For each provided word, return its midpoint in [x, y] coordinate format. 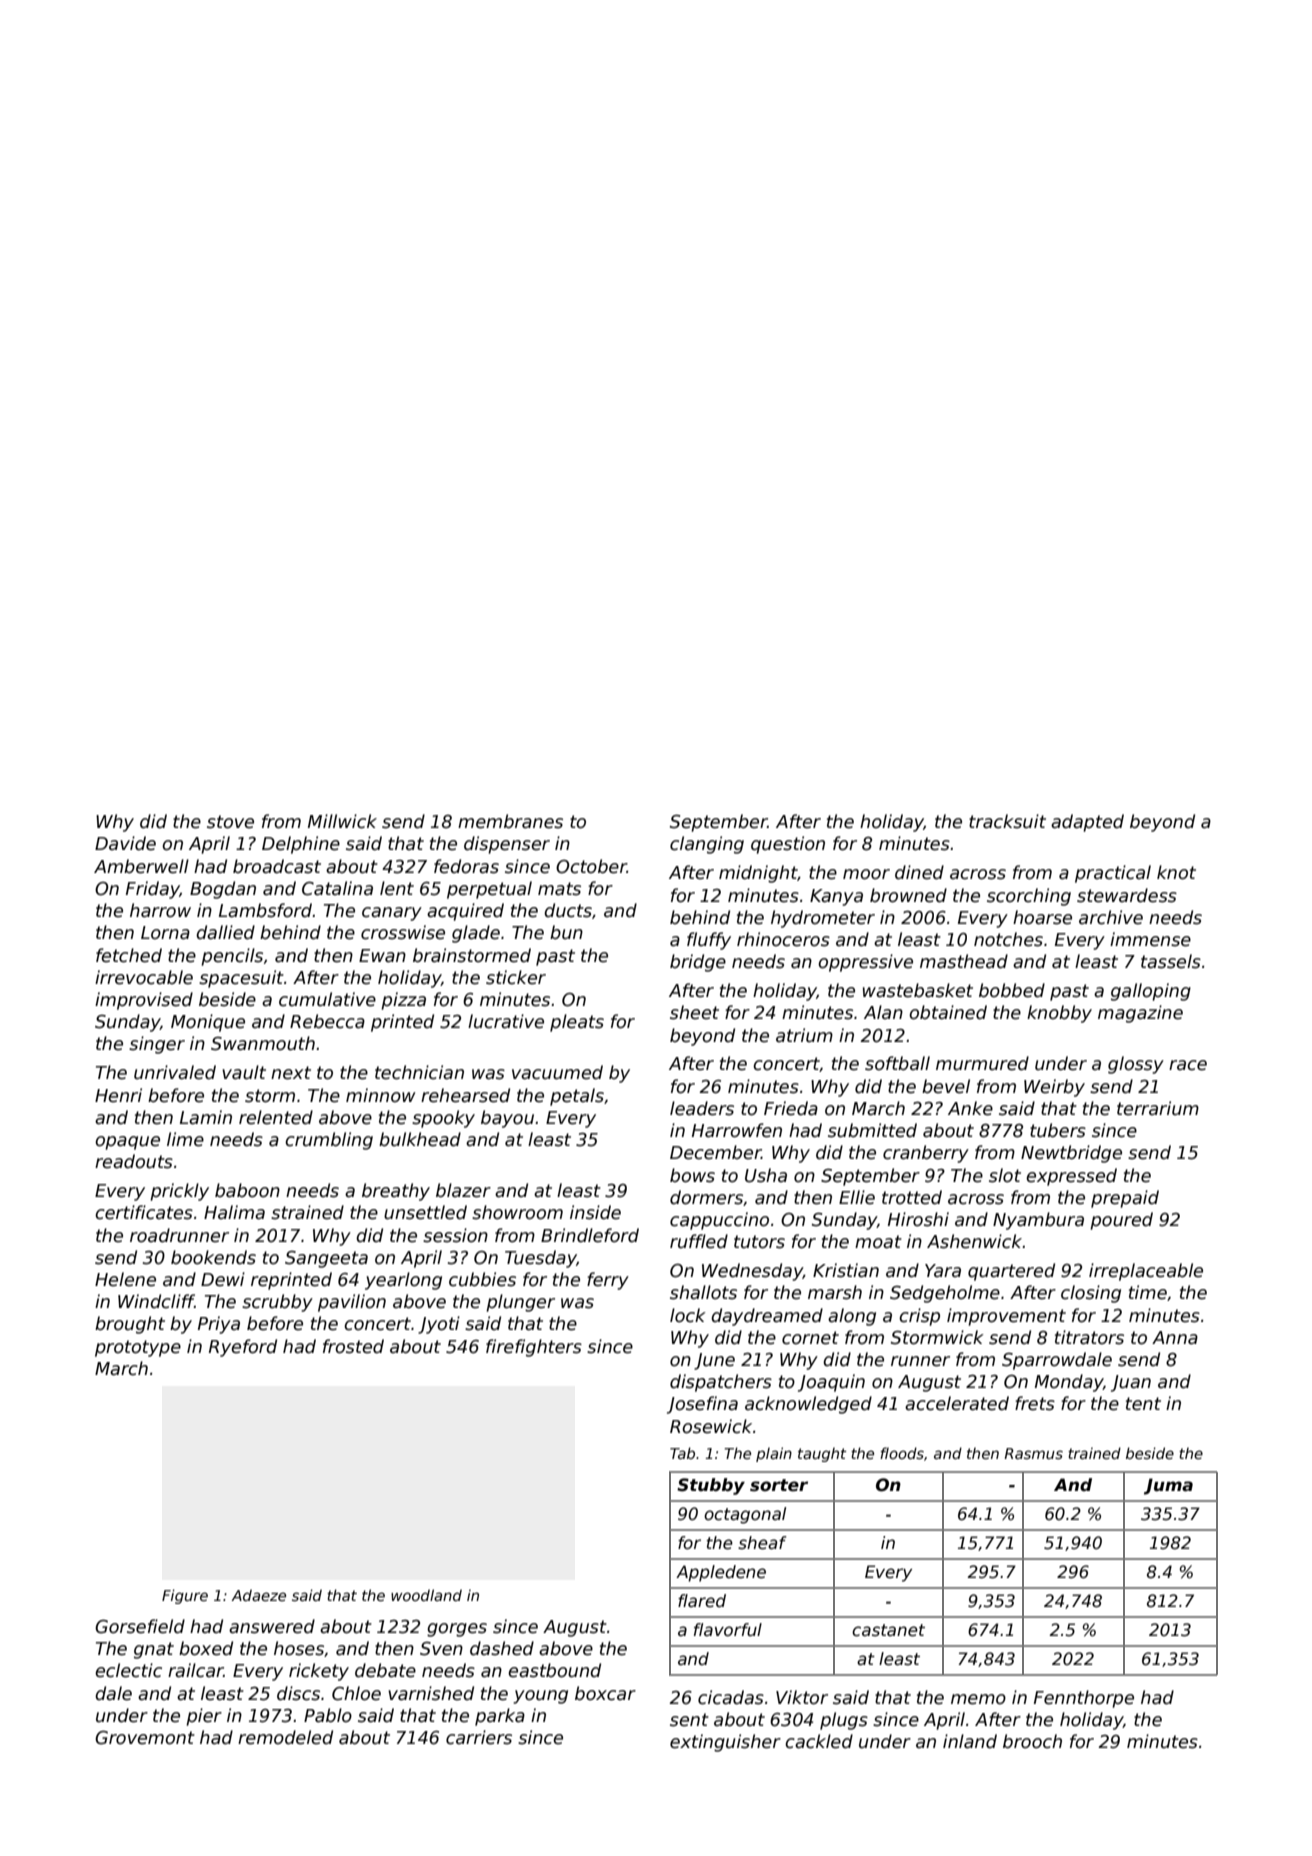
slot [1005, 1175]
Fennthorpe [1084, 1699]
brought [130, 1325]
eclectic [128, 1670]
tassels [1171, 961]
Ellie [857, 1197]
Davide [125, 843]
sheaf [762, 1543]
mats [559, 889]
